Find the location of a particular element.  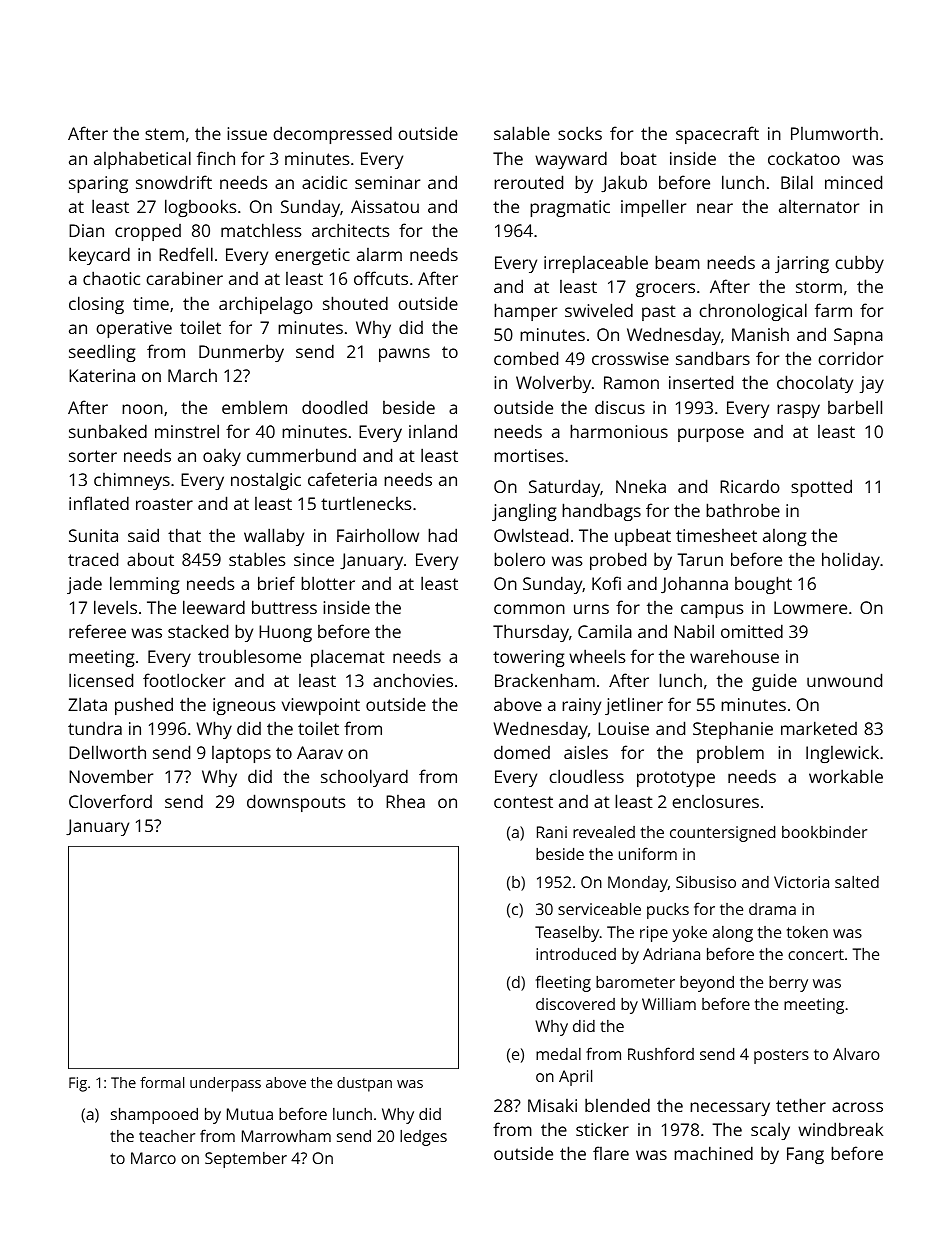

cubby is located at coordinates (859, 264).
